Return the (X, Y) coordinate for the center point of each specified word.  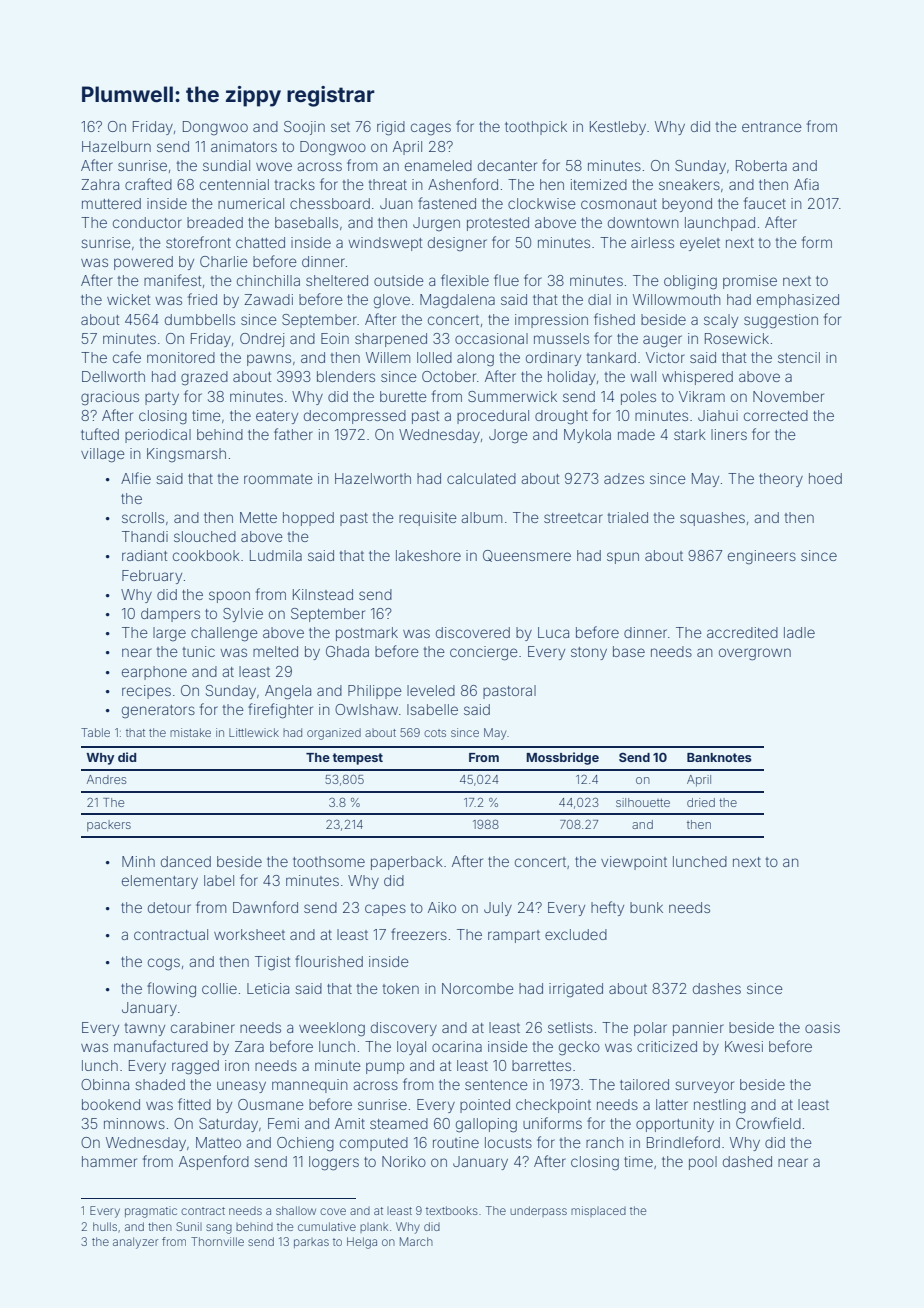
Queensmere (527, 556)
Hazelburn (116, 146)
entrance (772, 127)
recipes (146, 692)
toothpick (536, 128)
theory (781, 480)
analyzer (136, 1243)
